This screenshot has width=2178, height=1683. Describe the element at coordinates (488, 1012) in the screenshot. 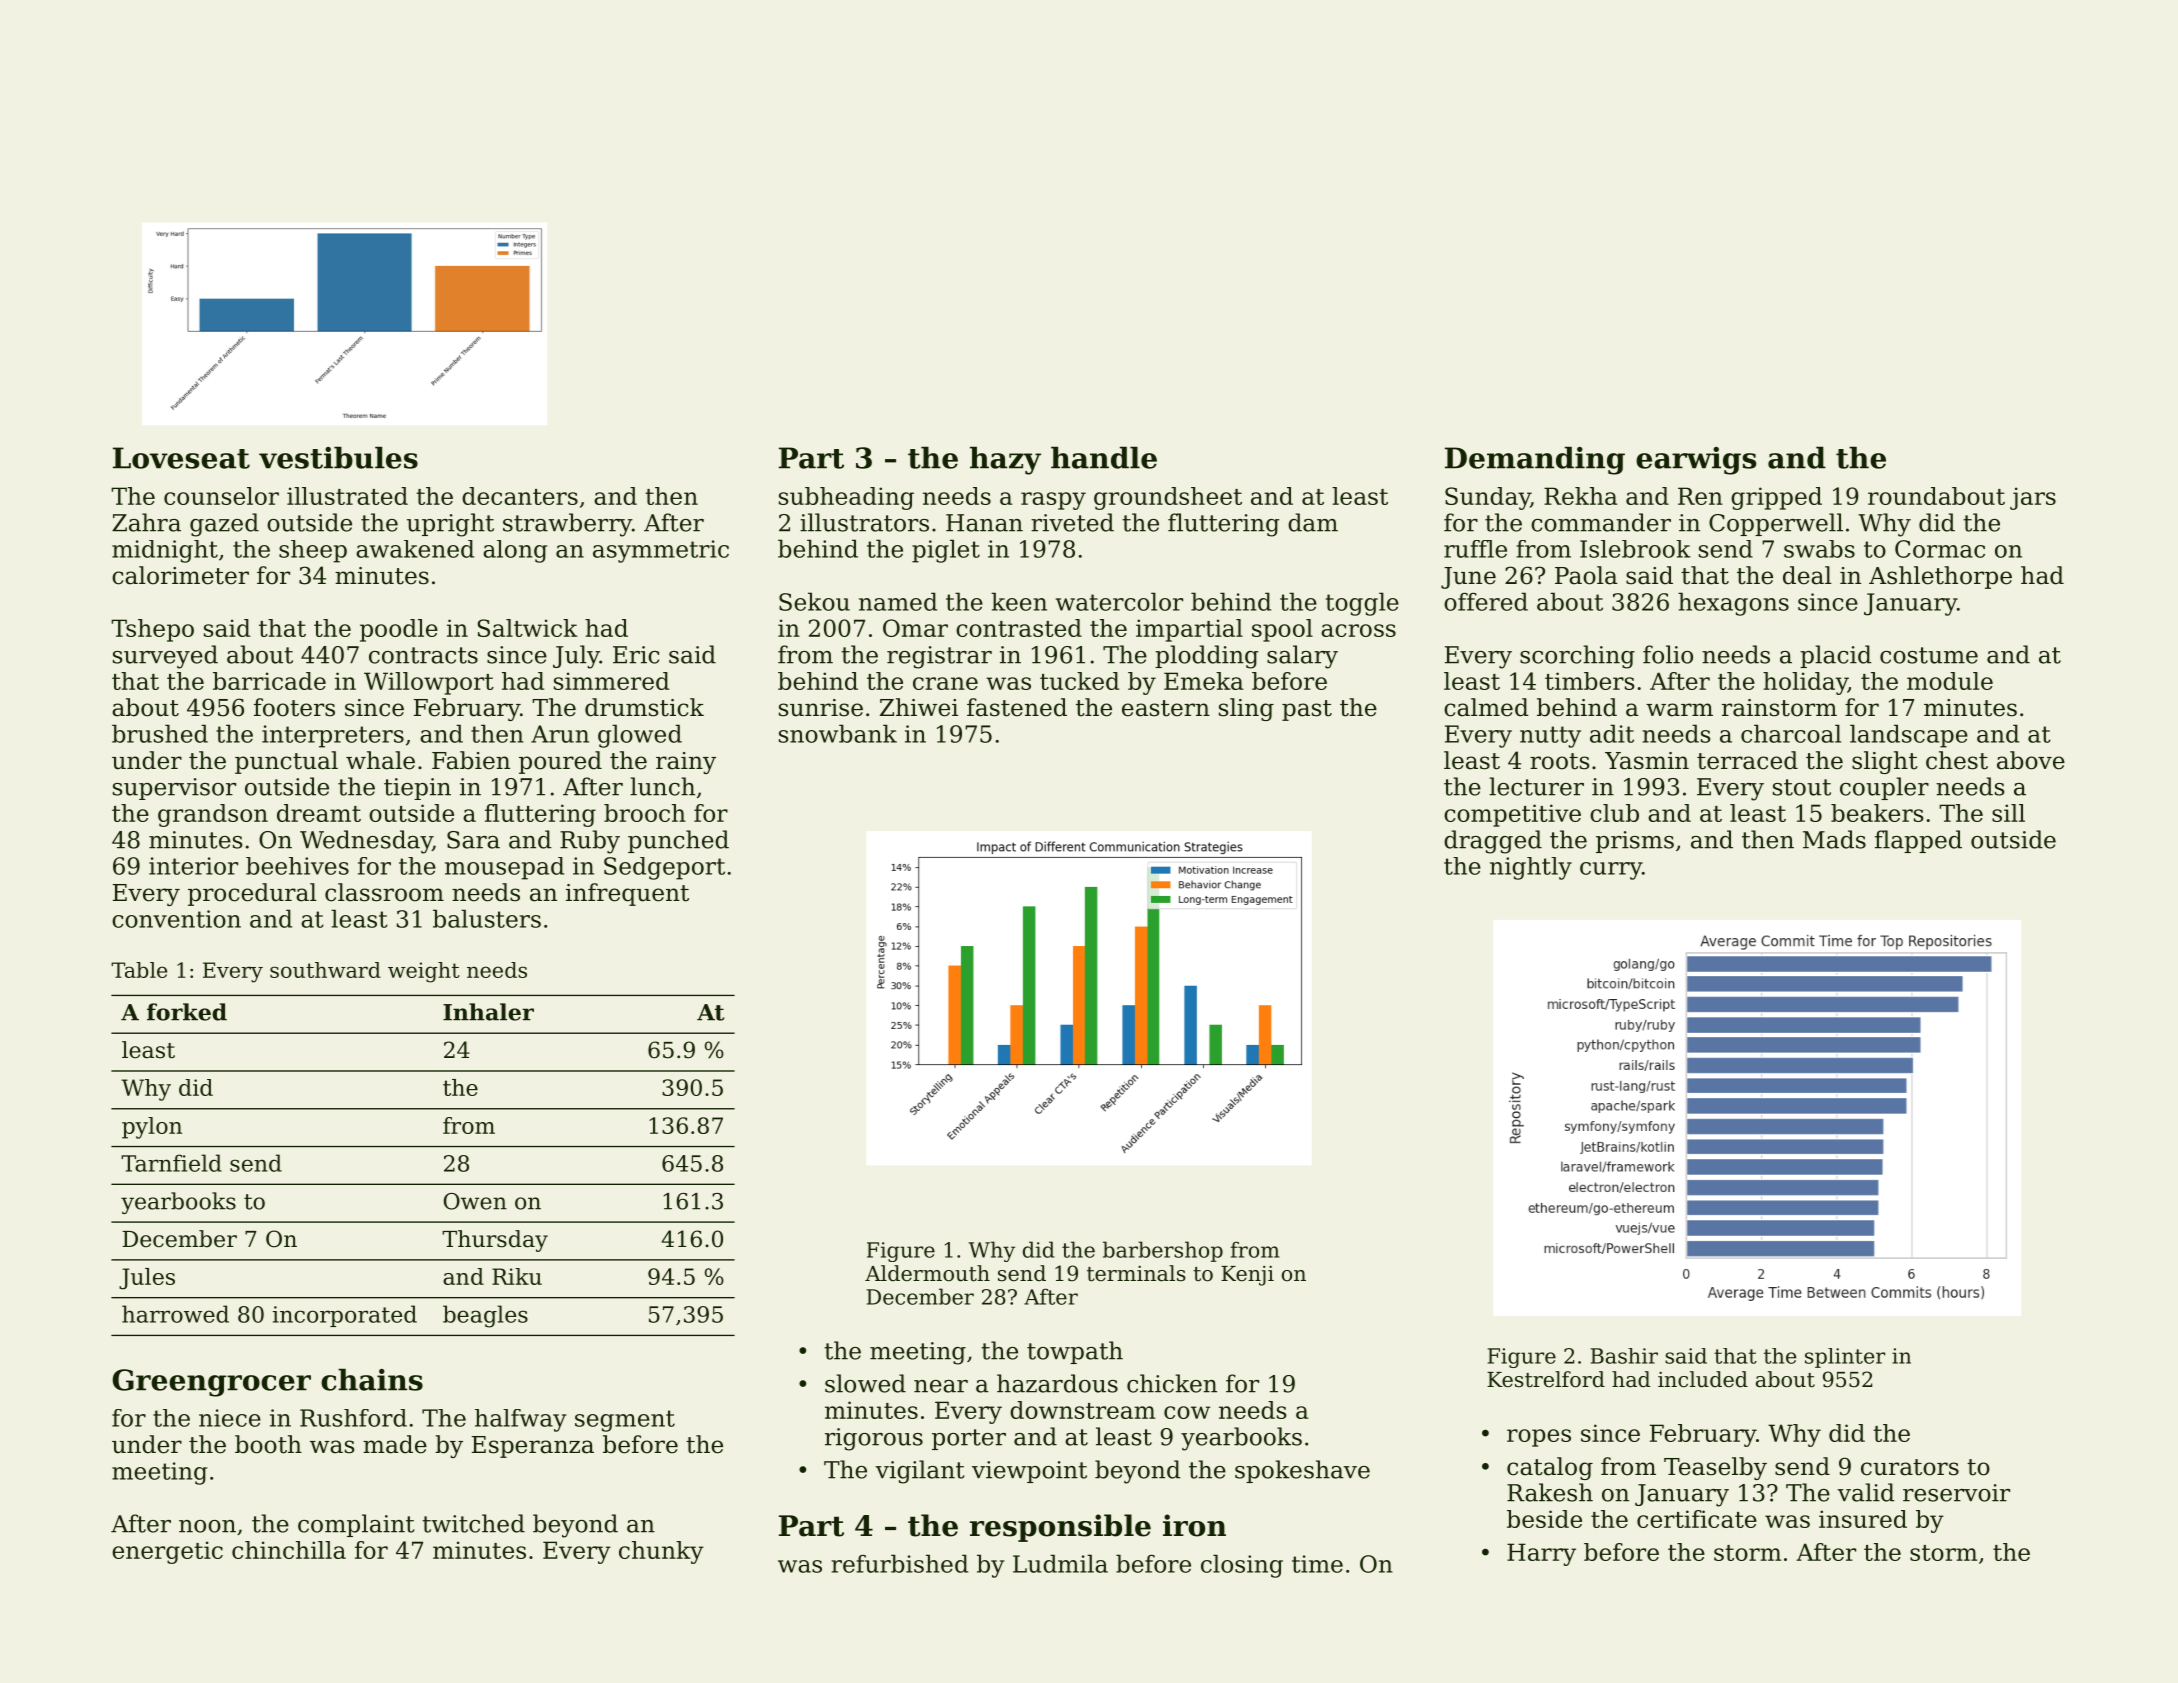

I see `Inhaler` at that location.
